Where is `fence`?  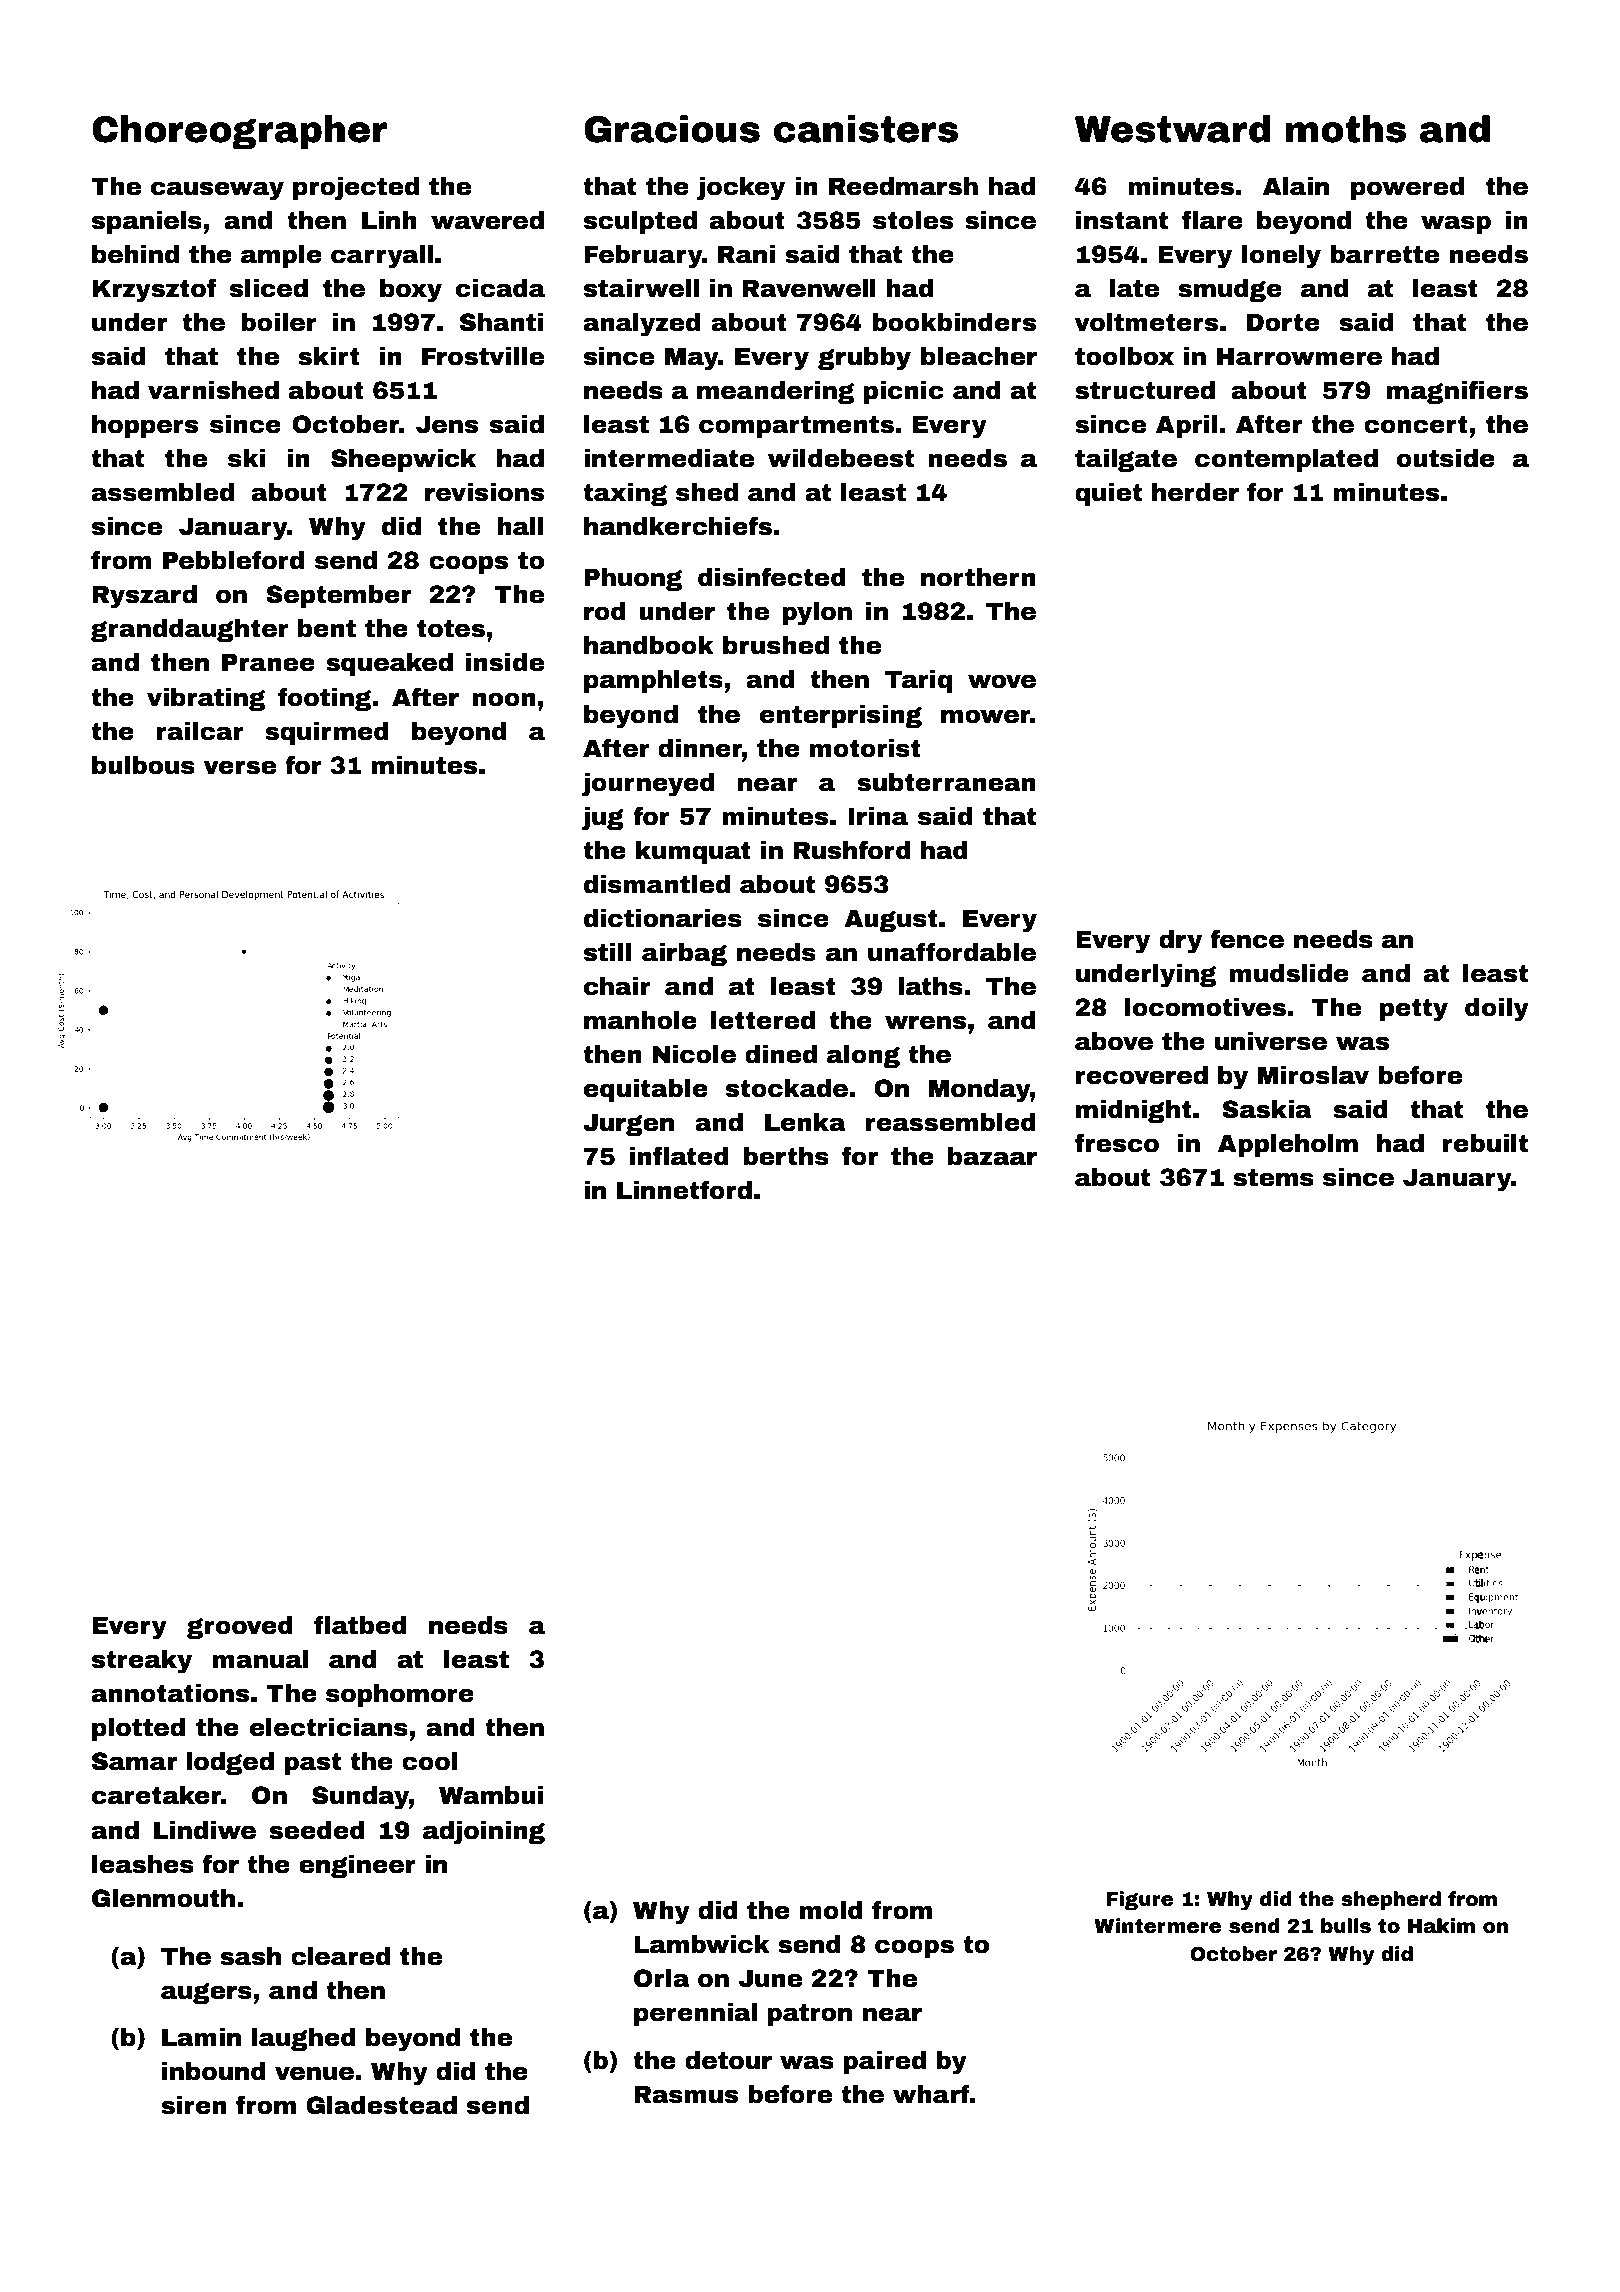
fence is located at coordinates (1247, 939).
